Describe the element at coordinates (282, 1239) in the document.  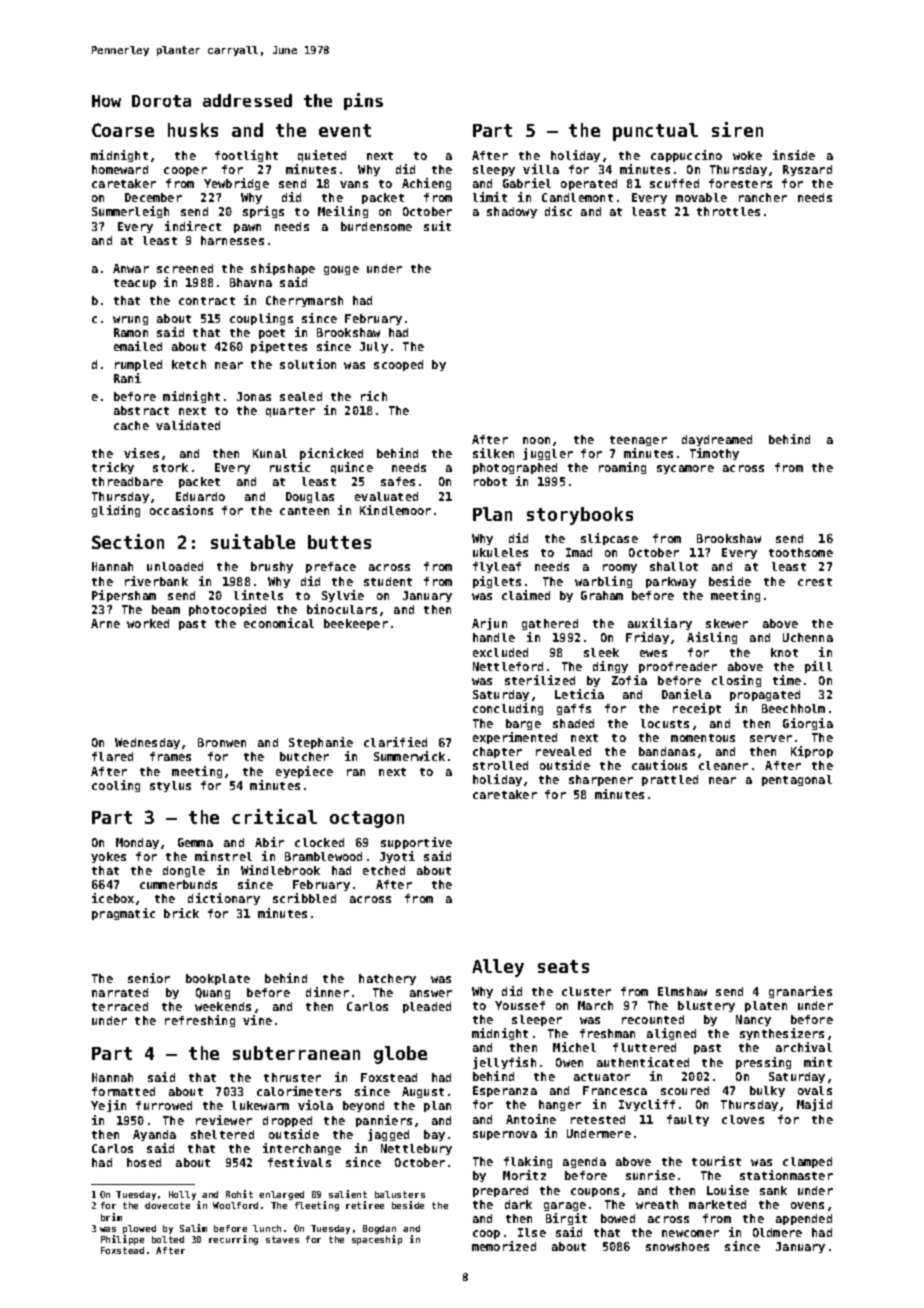
I see `staves` at that location.
